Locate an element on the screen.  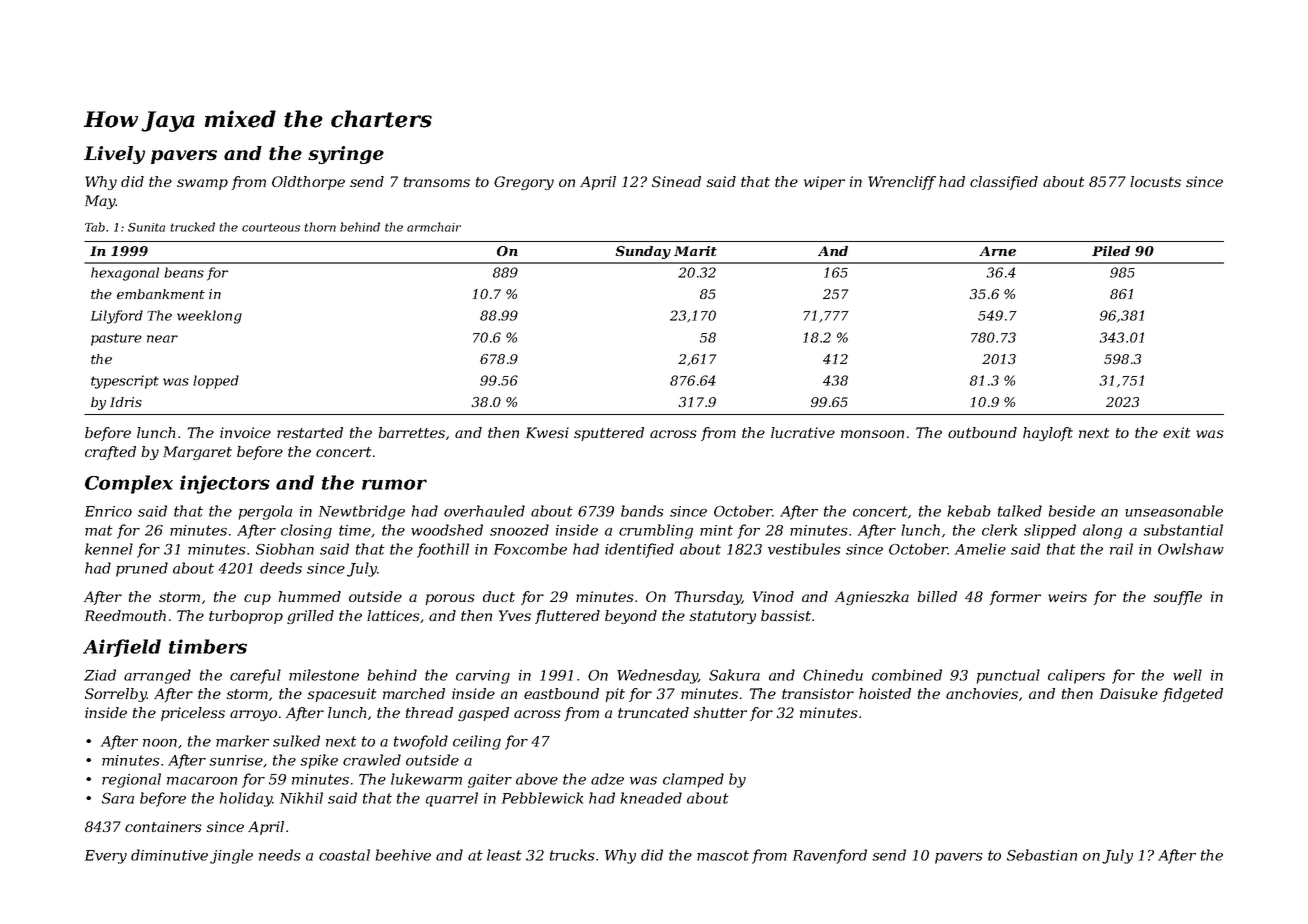
anchovies is located at coordinates (982, 693).
